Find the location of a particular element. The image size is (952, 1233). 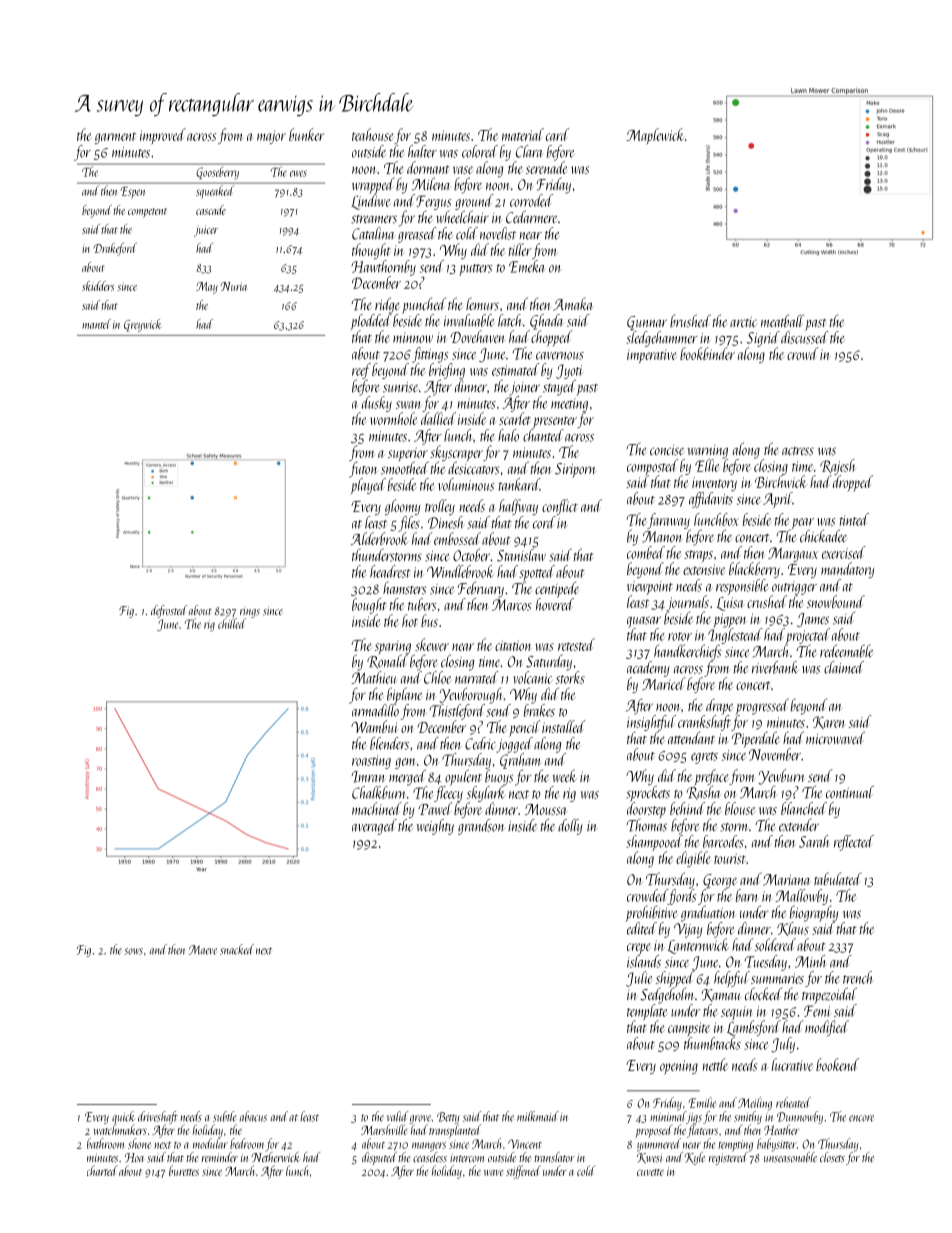

Nuria is located at coordinates (233, 286).
